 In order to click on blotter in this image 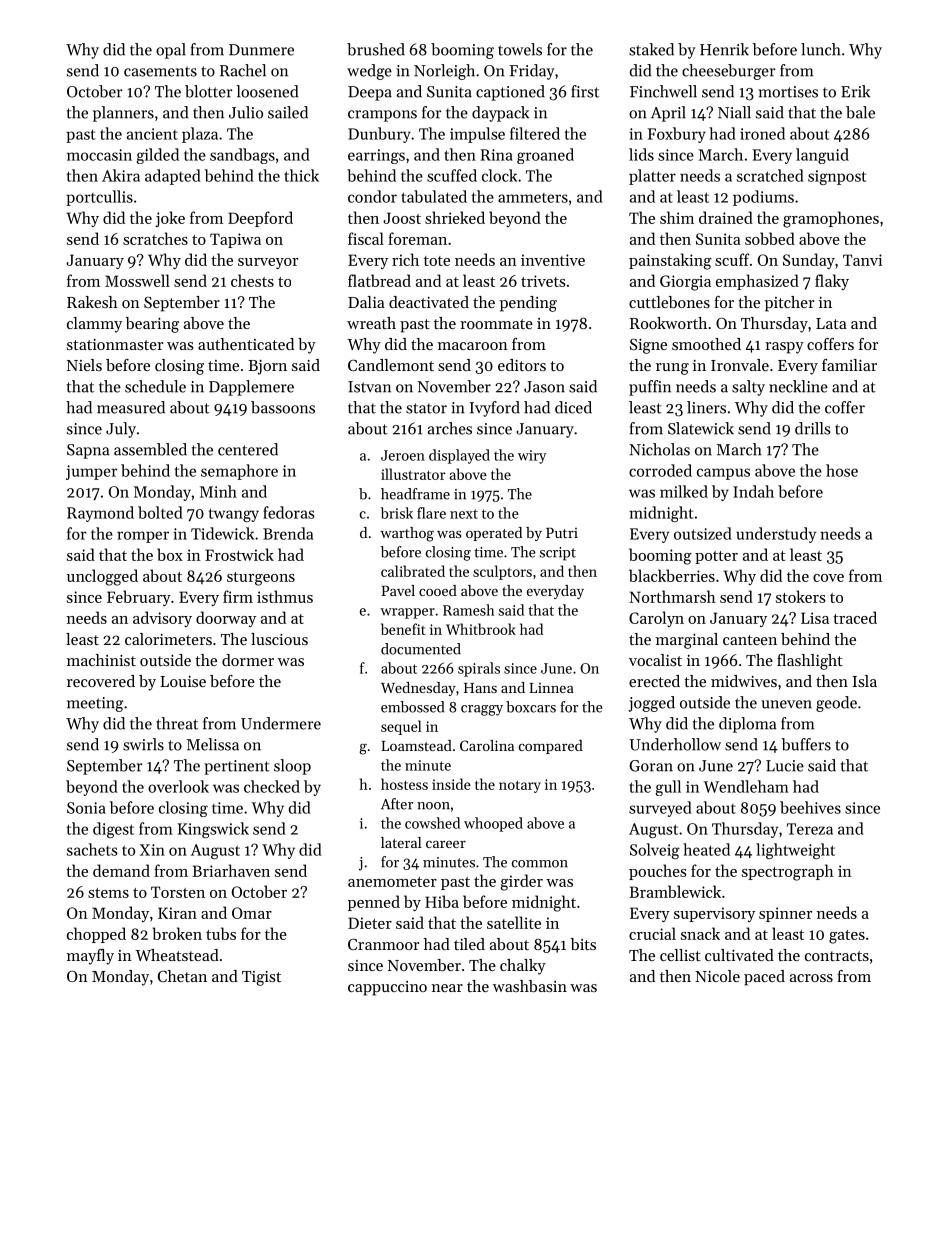, I will do `click(209, 91)`.
